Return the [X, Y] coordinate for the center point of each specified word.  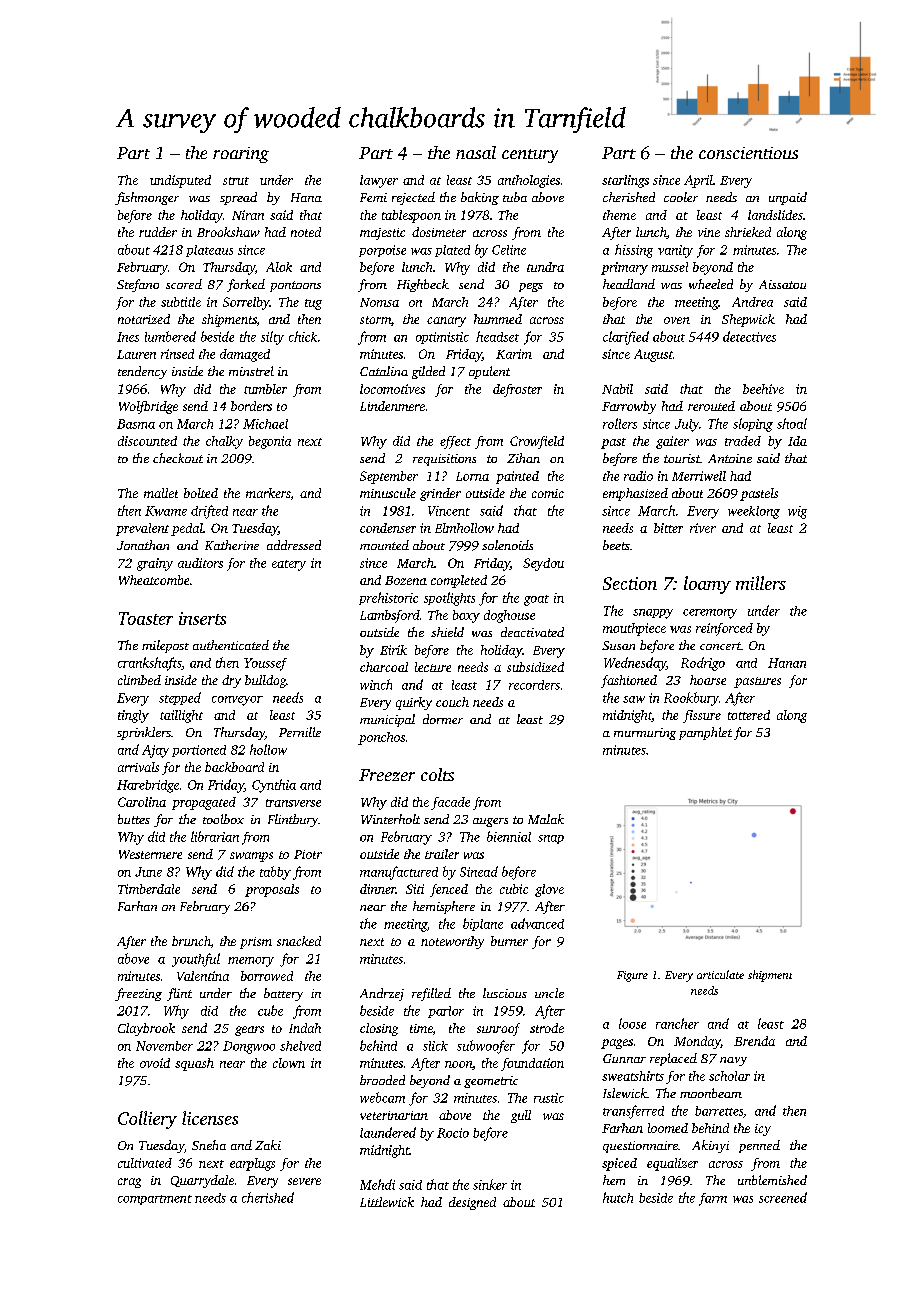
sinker [490, 1184]
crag [129, 1183]
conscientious [748, 153]
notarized [144, 319]
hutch [618, 1197]
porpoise [382, 251]
